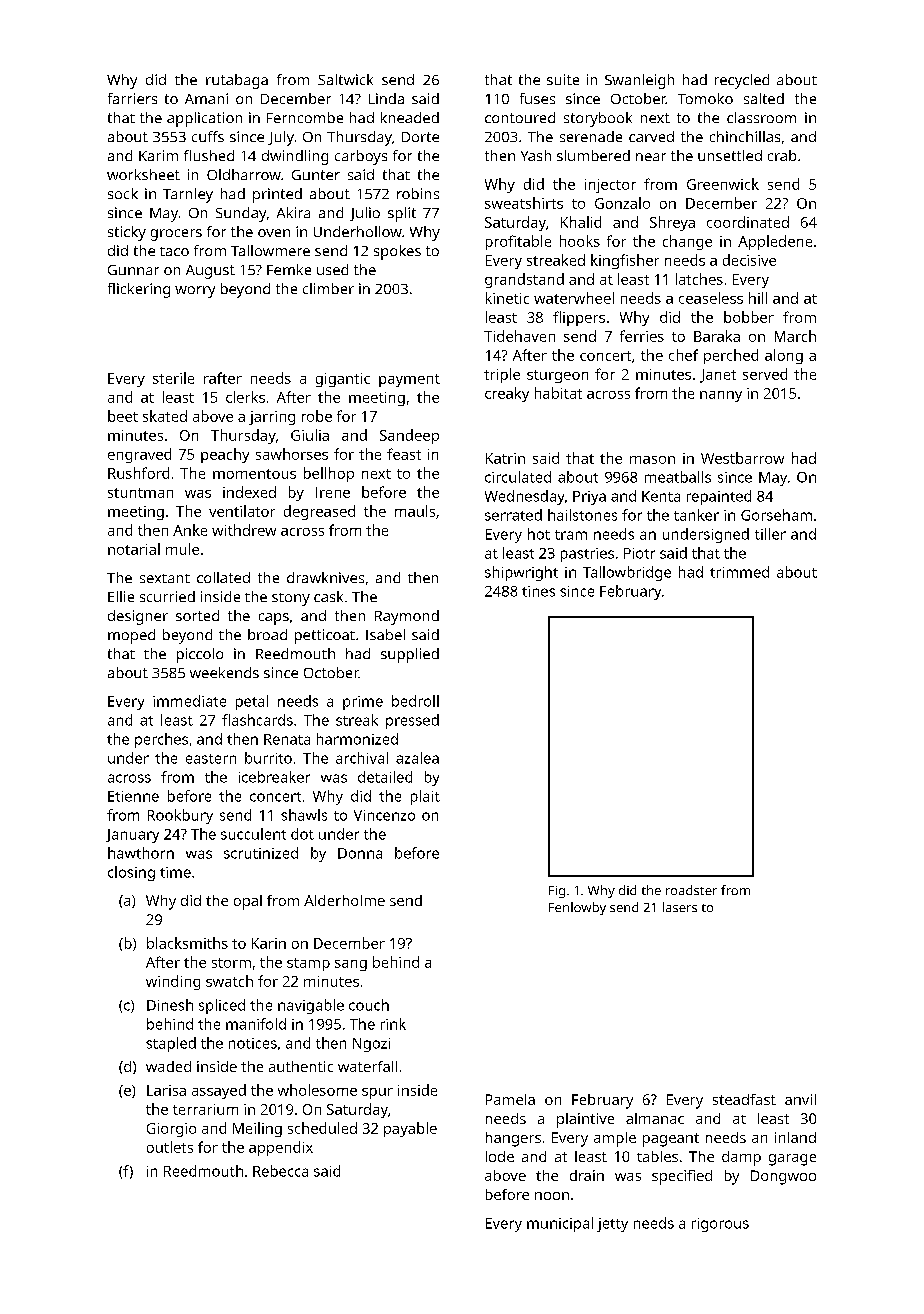  Describe the element at coordinates (682, 1177) in the image. I see `specified` at that location.
